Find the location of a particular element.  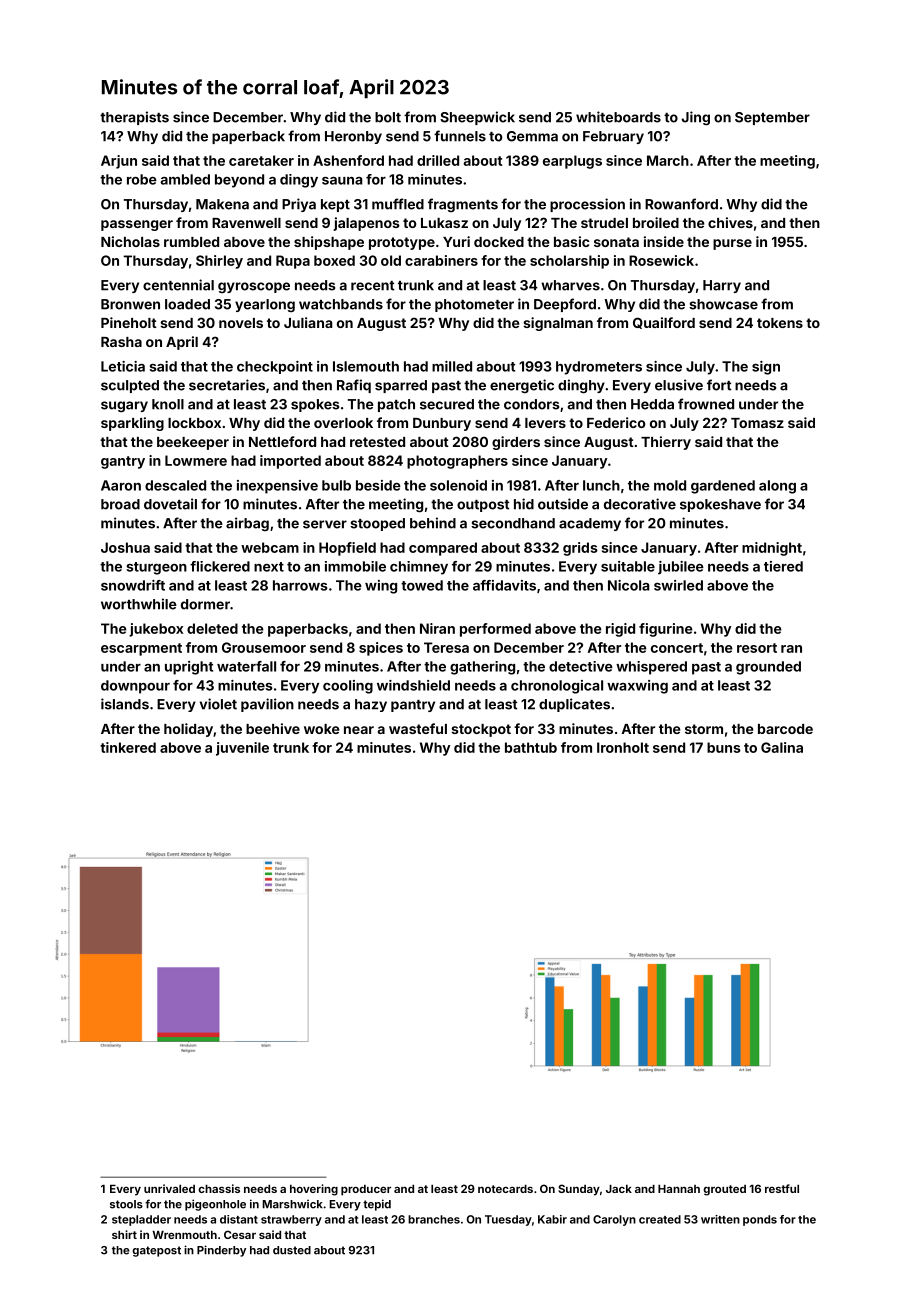

escarpment is located at coordinates (141, 649).
